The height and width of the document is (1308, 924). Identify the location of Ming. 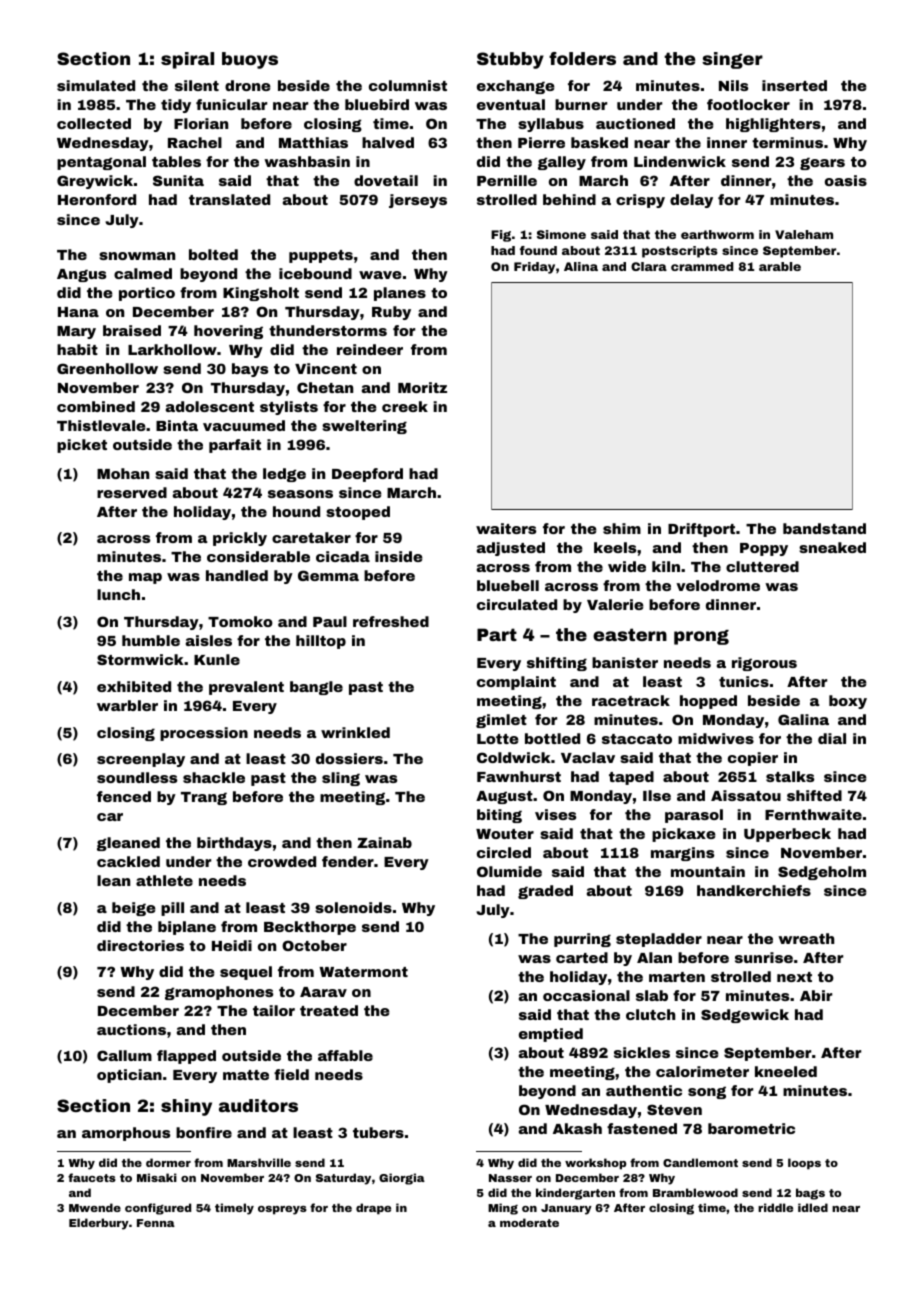
(503, 1209).
